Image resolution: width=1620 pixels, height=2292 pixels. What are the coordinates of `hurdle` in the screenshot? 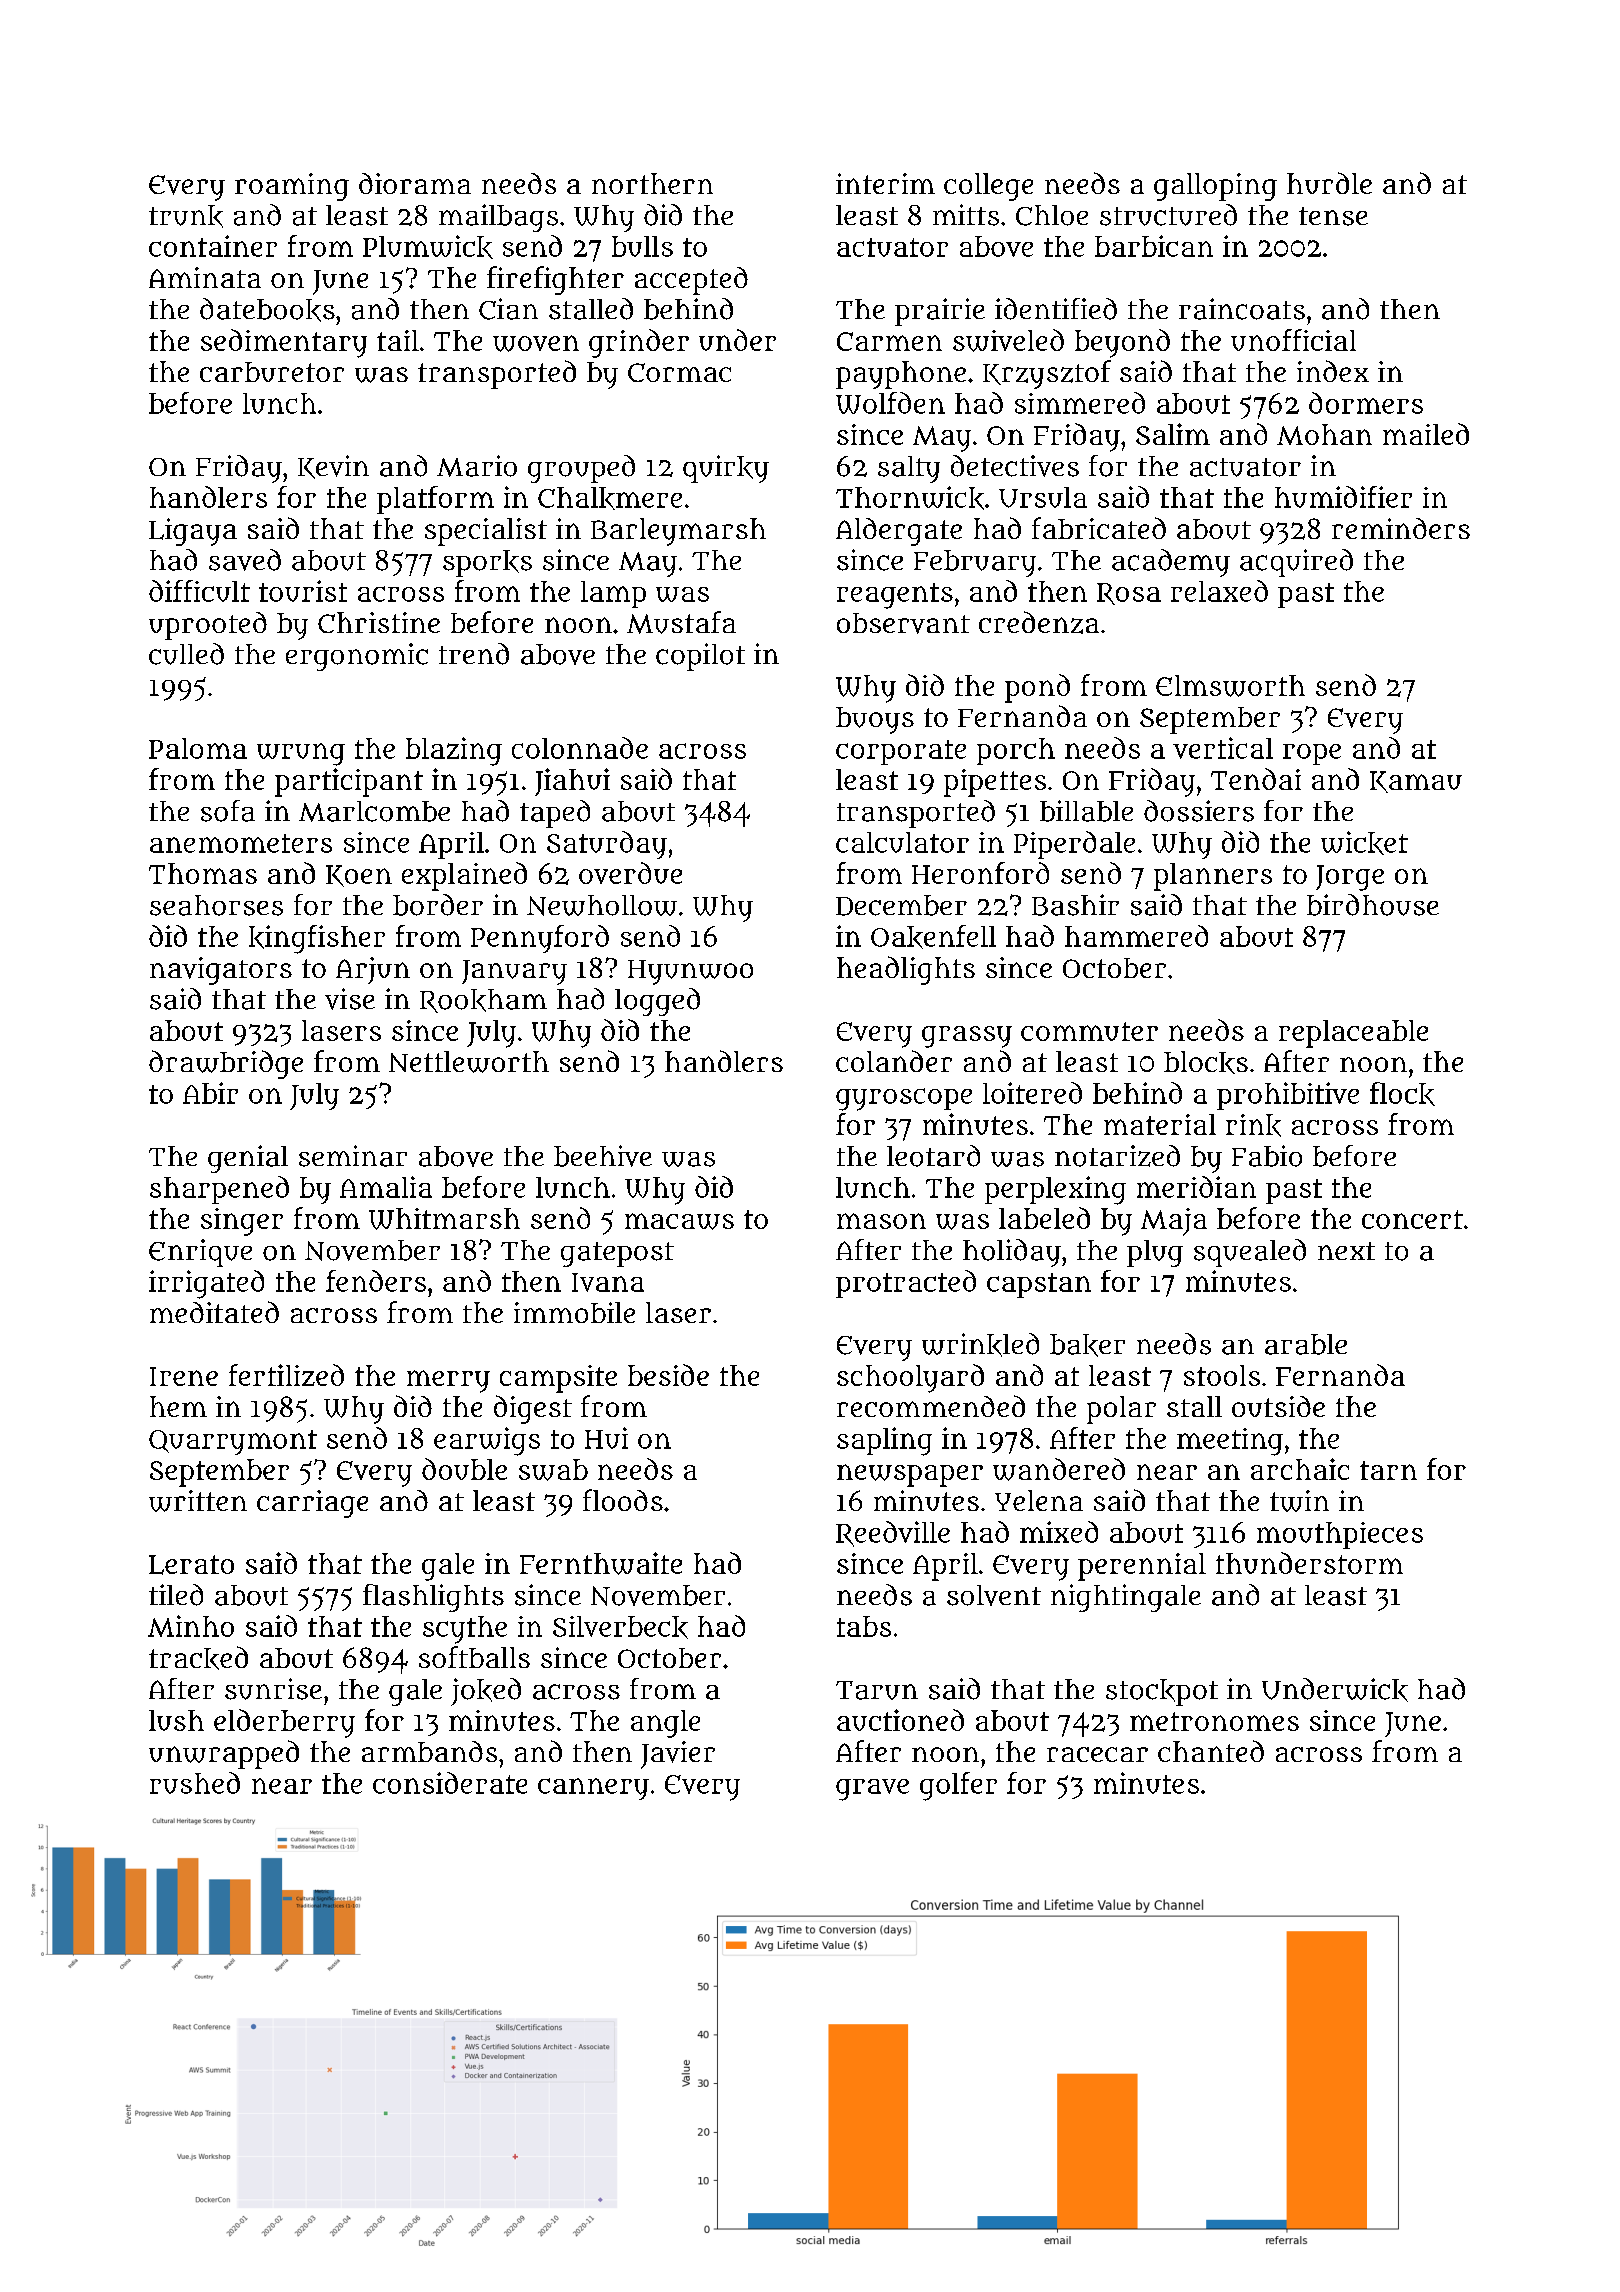 It's located at (1329, 183).
